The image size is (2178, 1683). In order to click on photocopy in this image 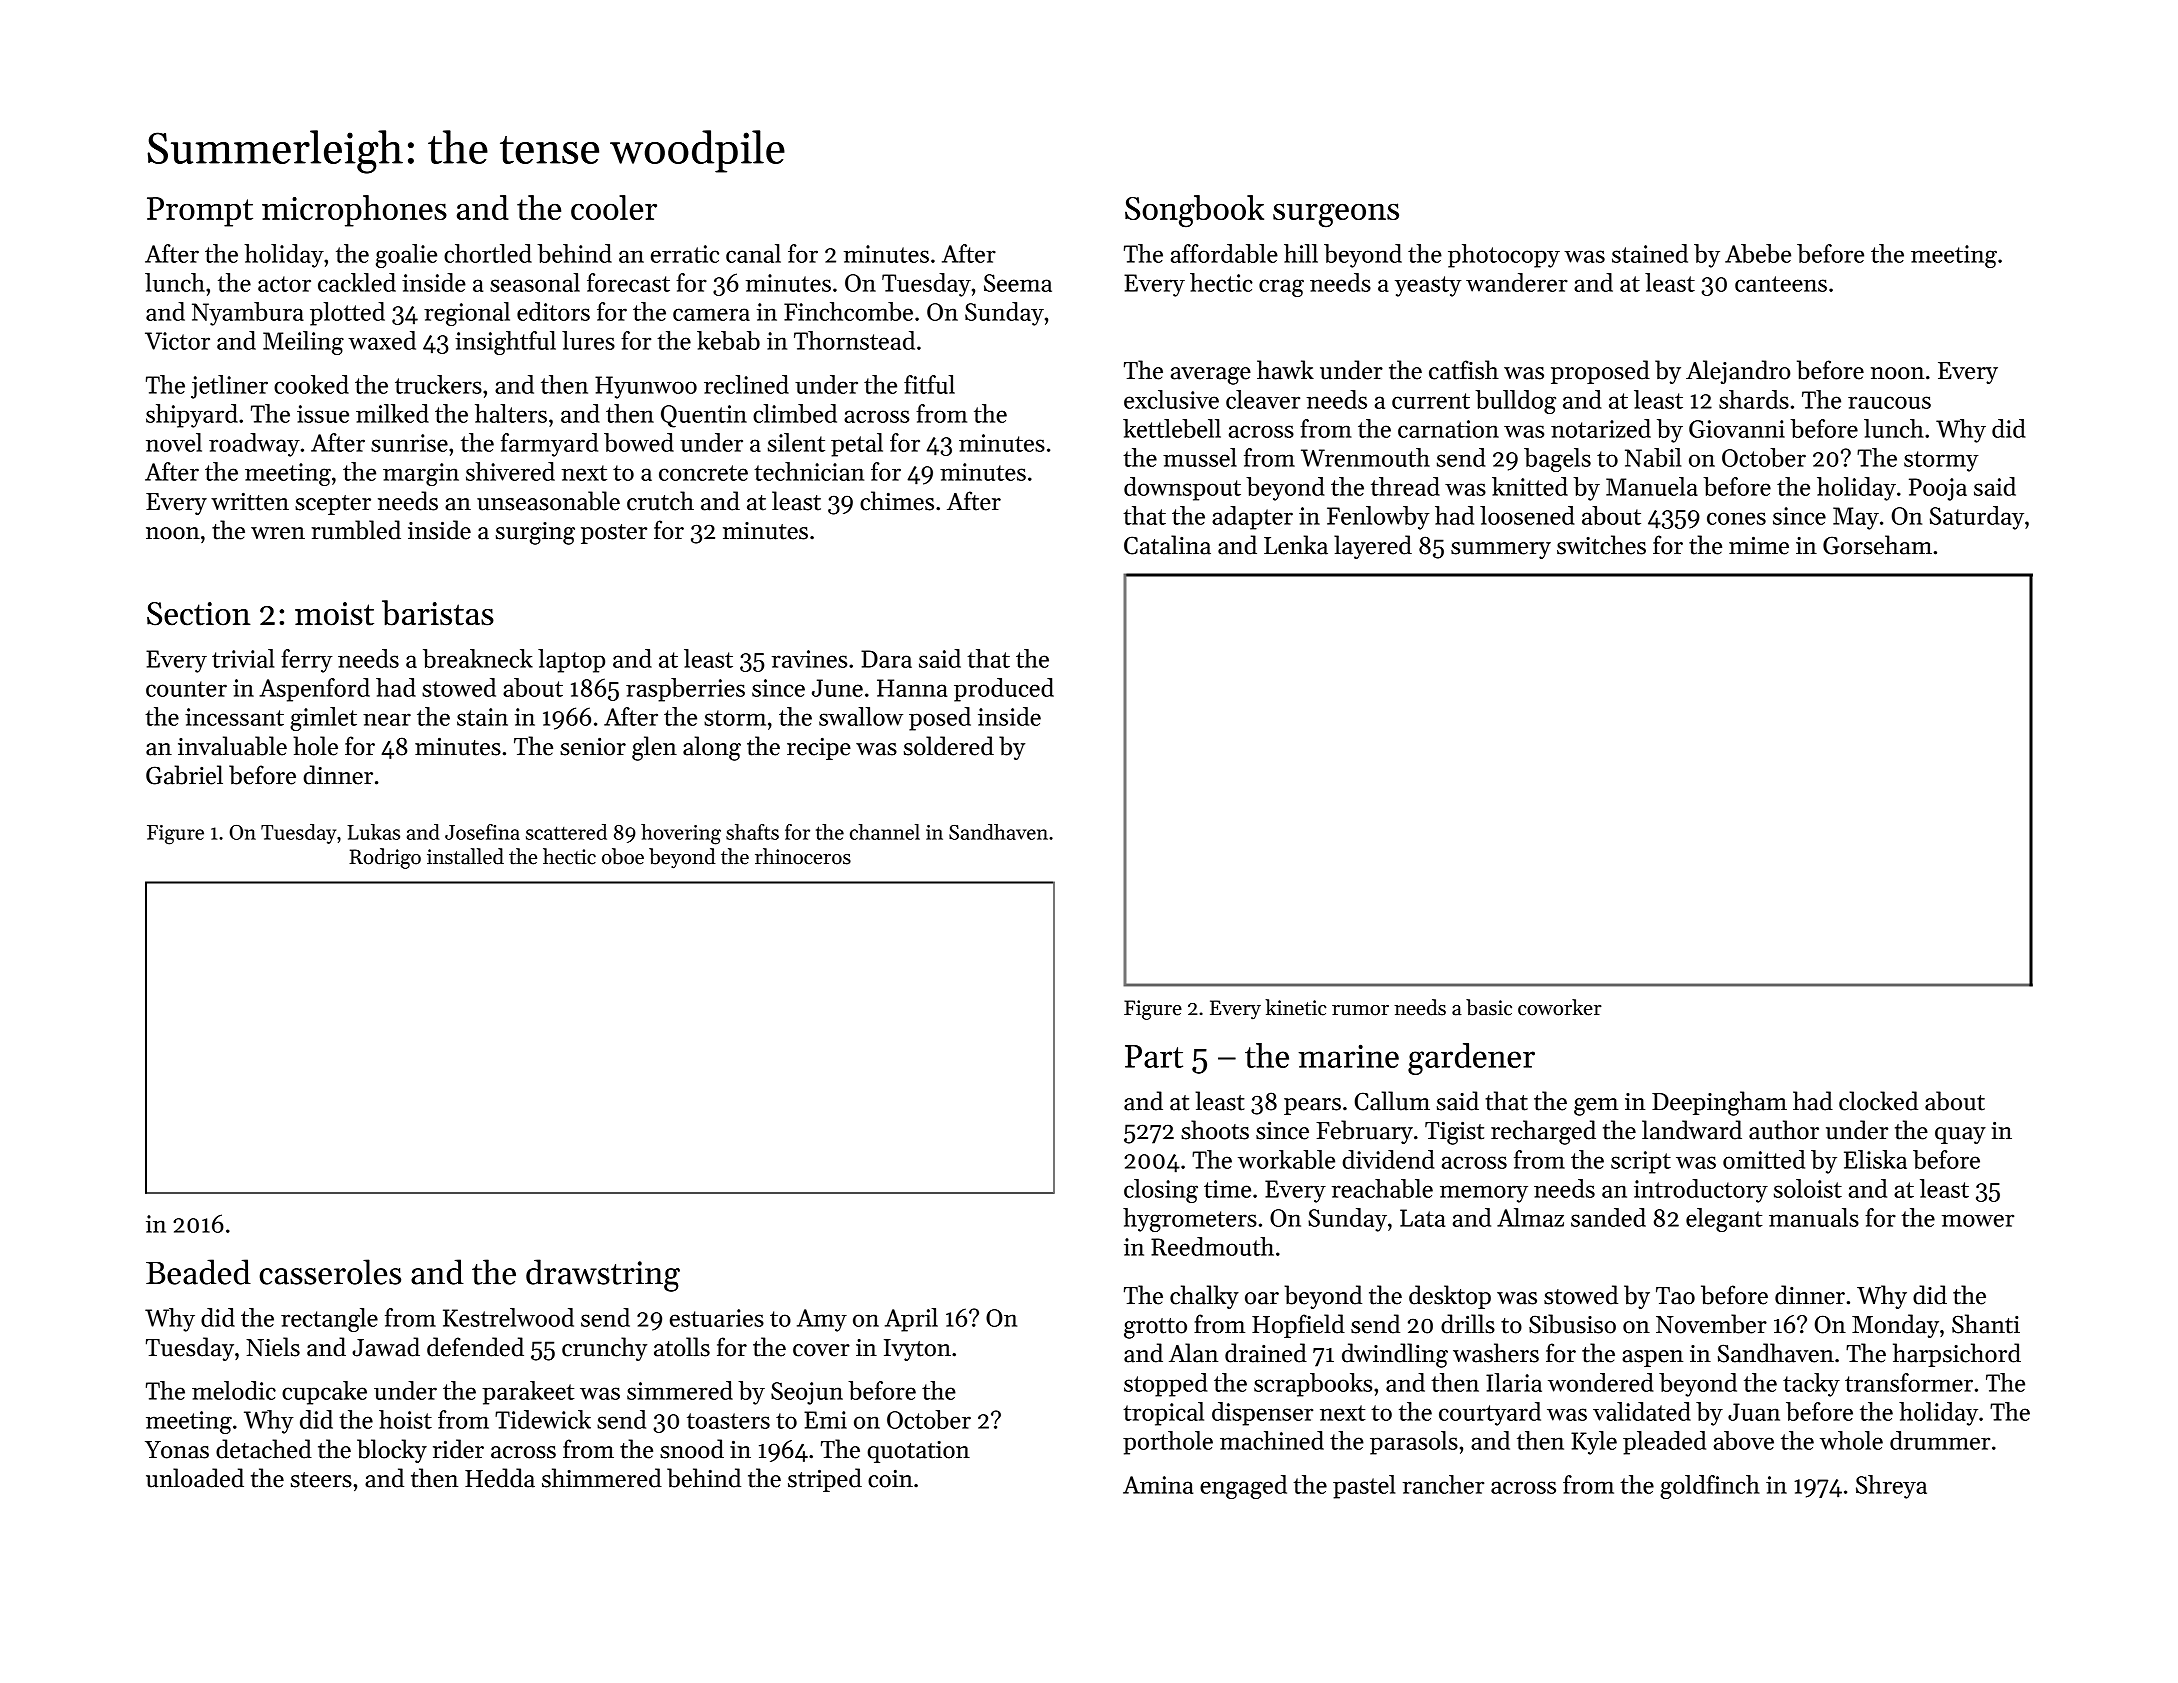, I will do `click(1504, 256)`.
